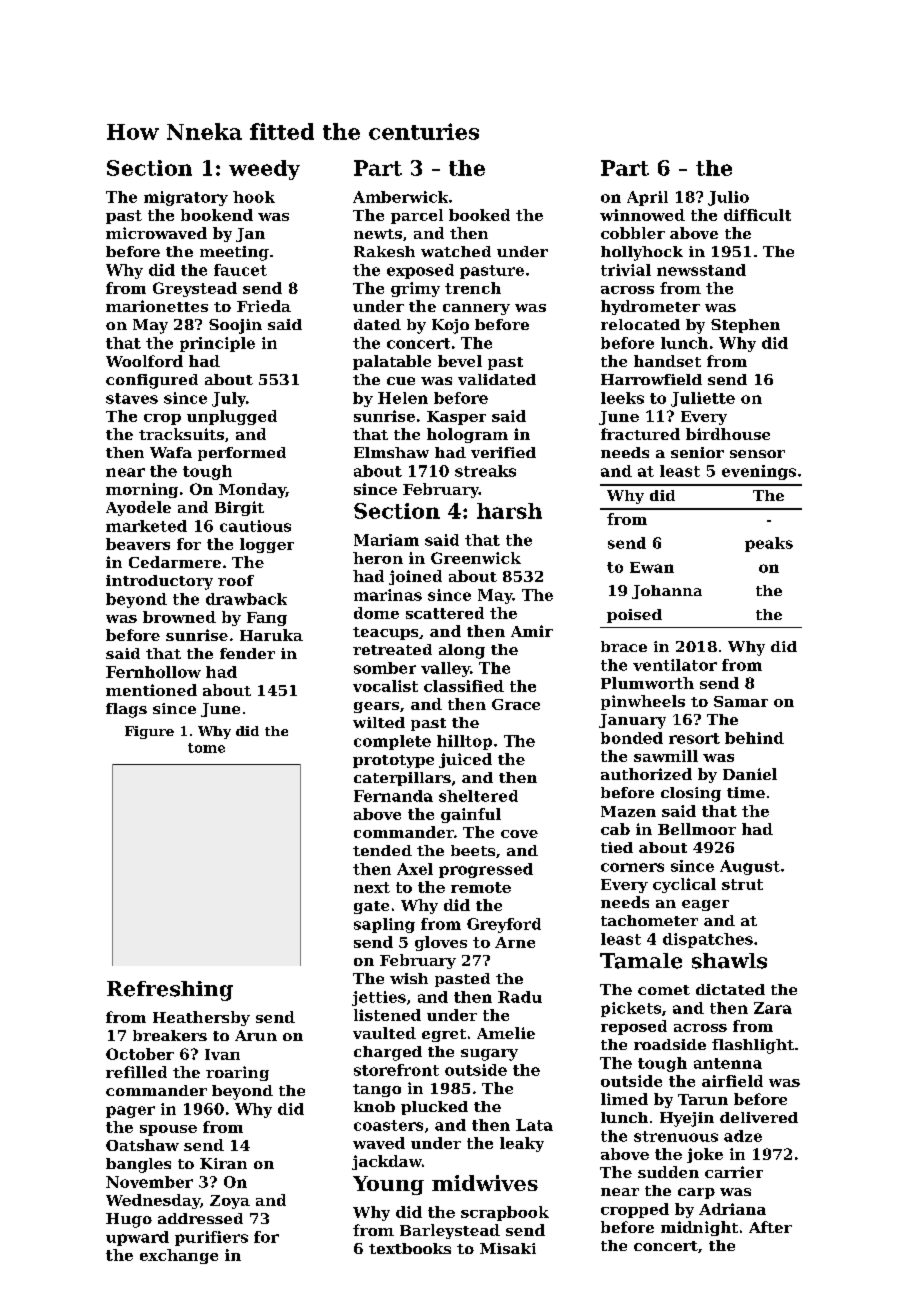  I want to click on gears, so click(376, 707).
